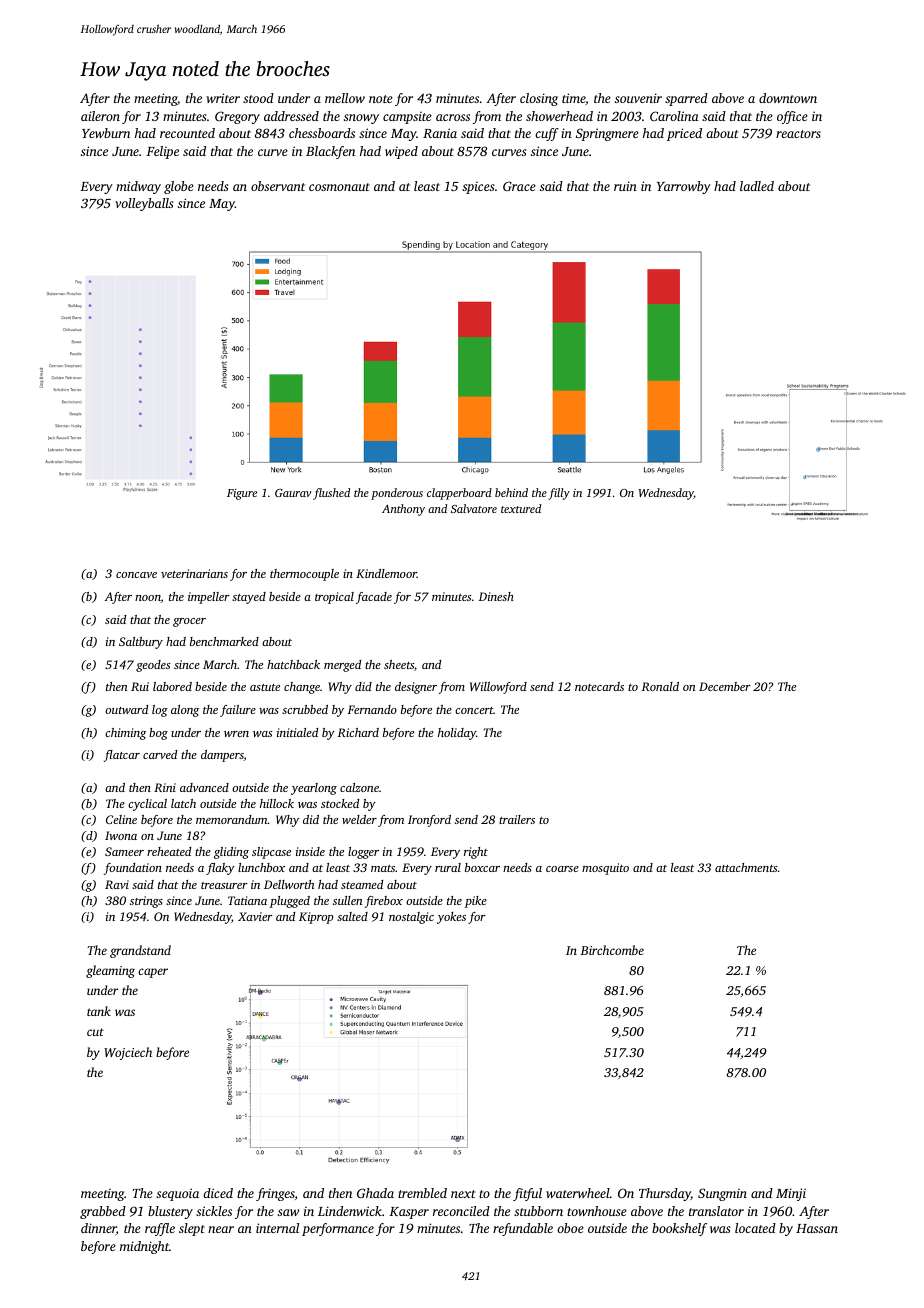 The width and height of the page is (924, 1308). Describe the element at coordinates (746, 867) in the page. I see `attachments` at that location.
